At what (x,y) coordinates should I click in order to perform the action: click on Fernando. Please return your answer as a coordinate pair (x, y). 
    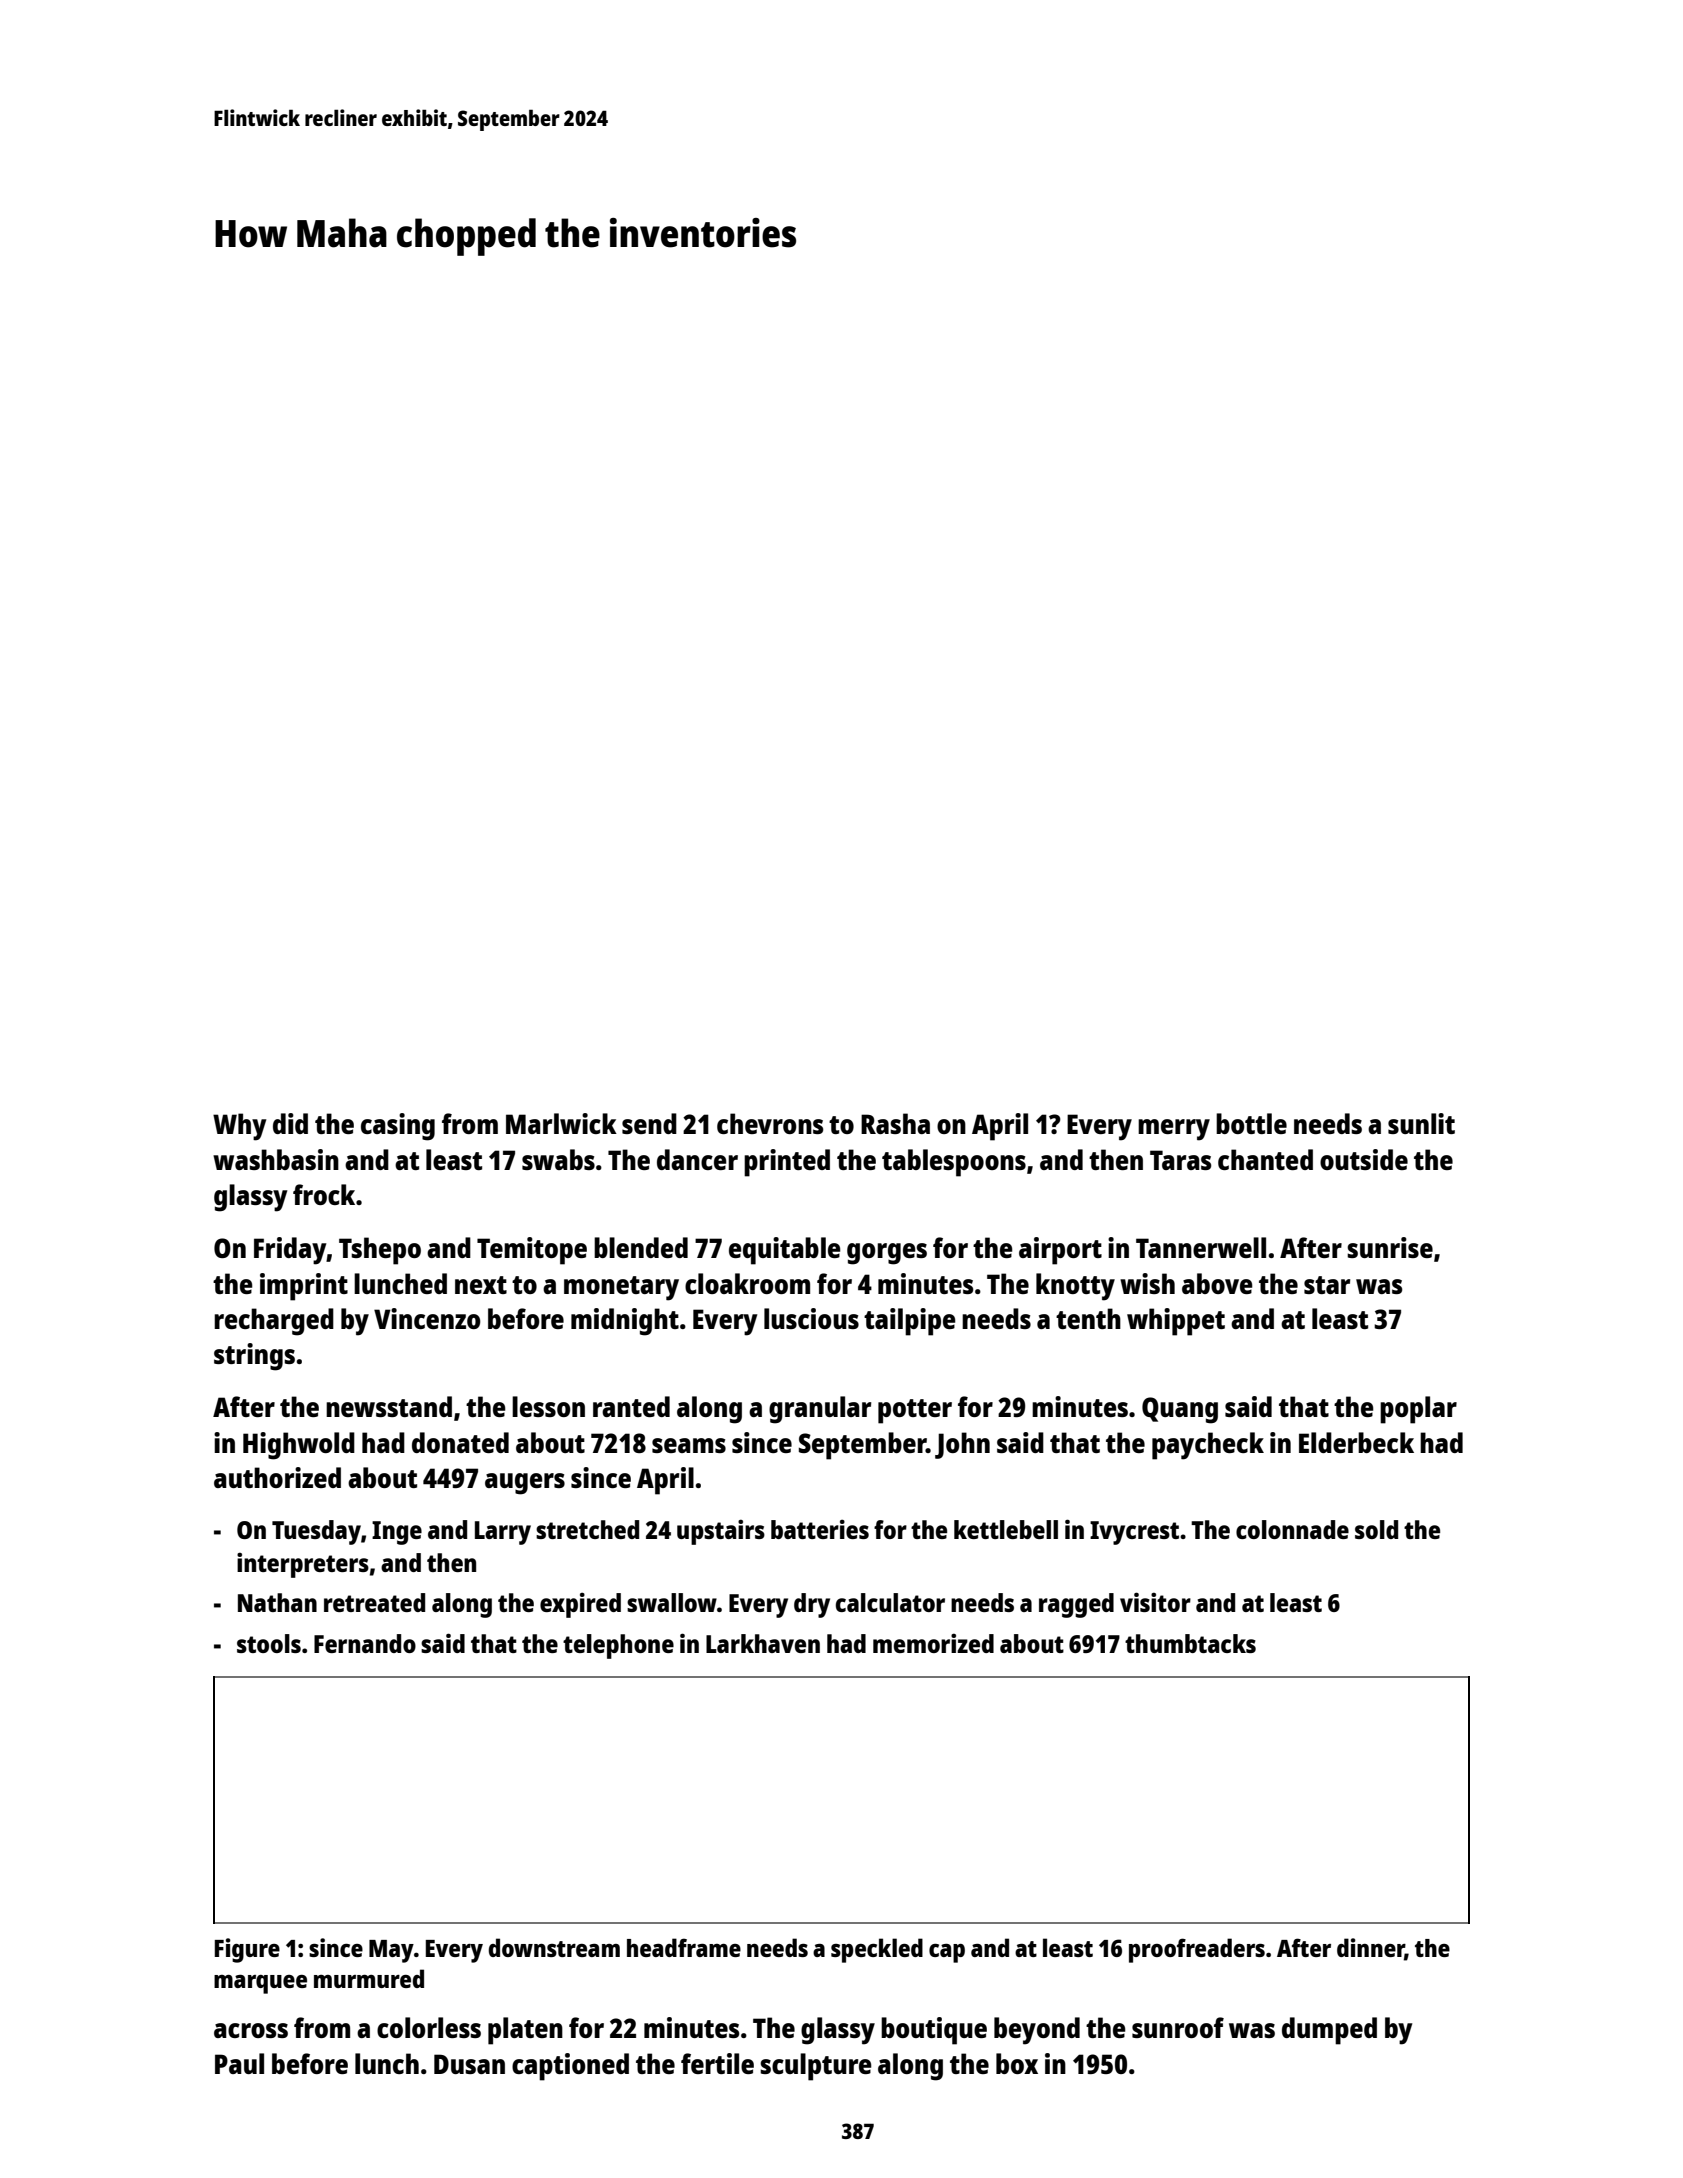
    Looking at the image, I should click on (365, 1643).
